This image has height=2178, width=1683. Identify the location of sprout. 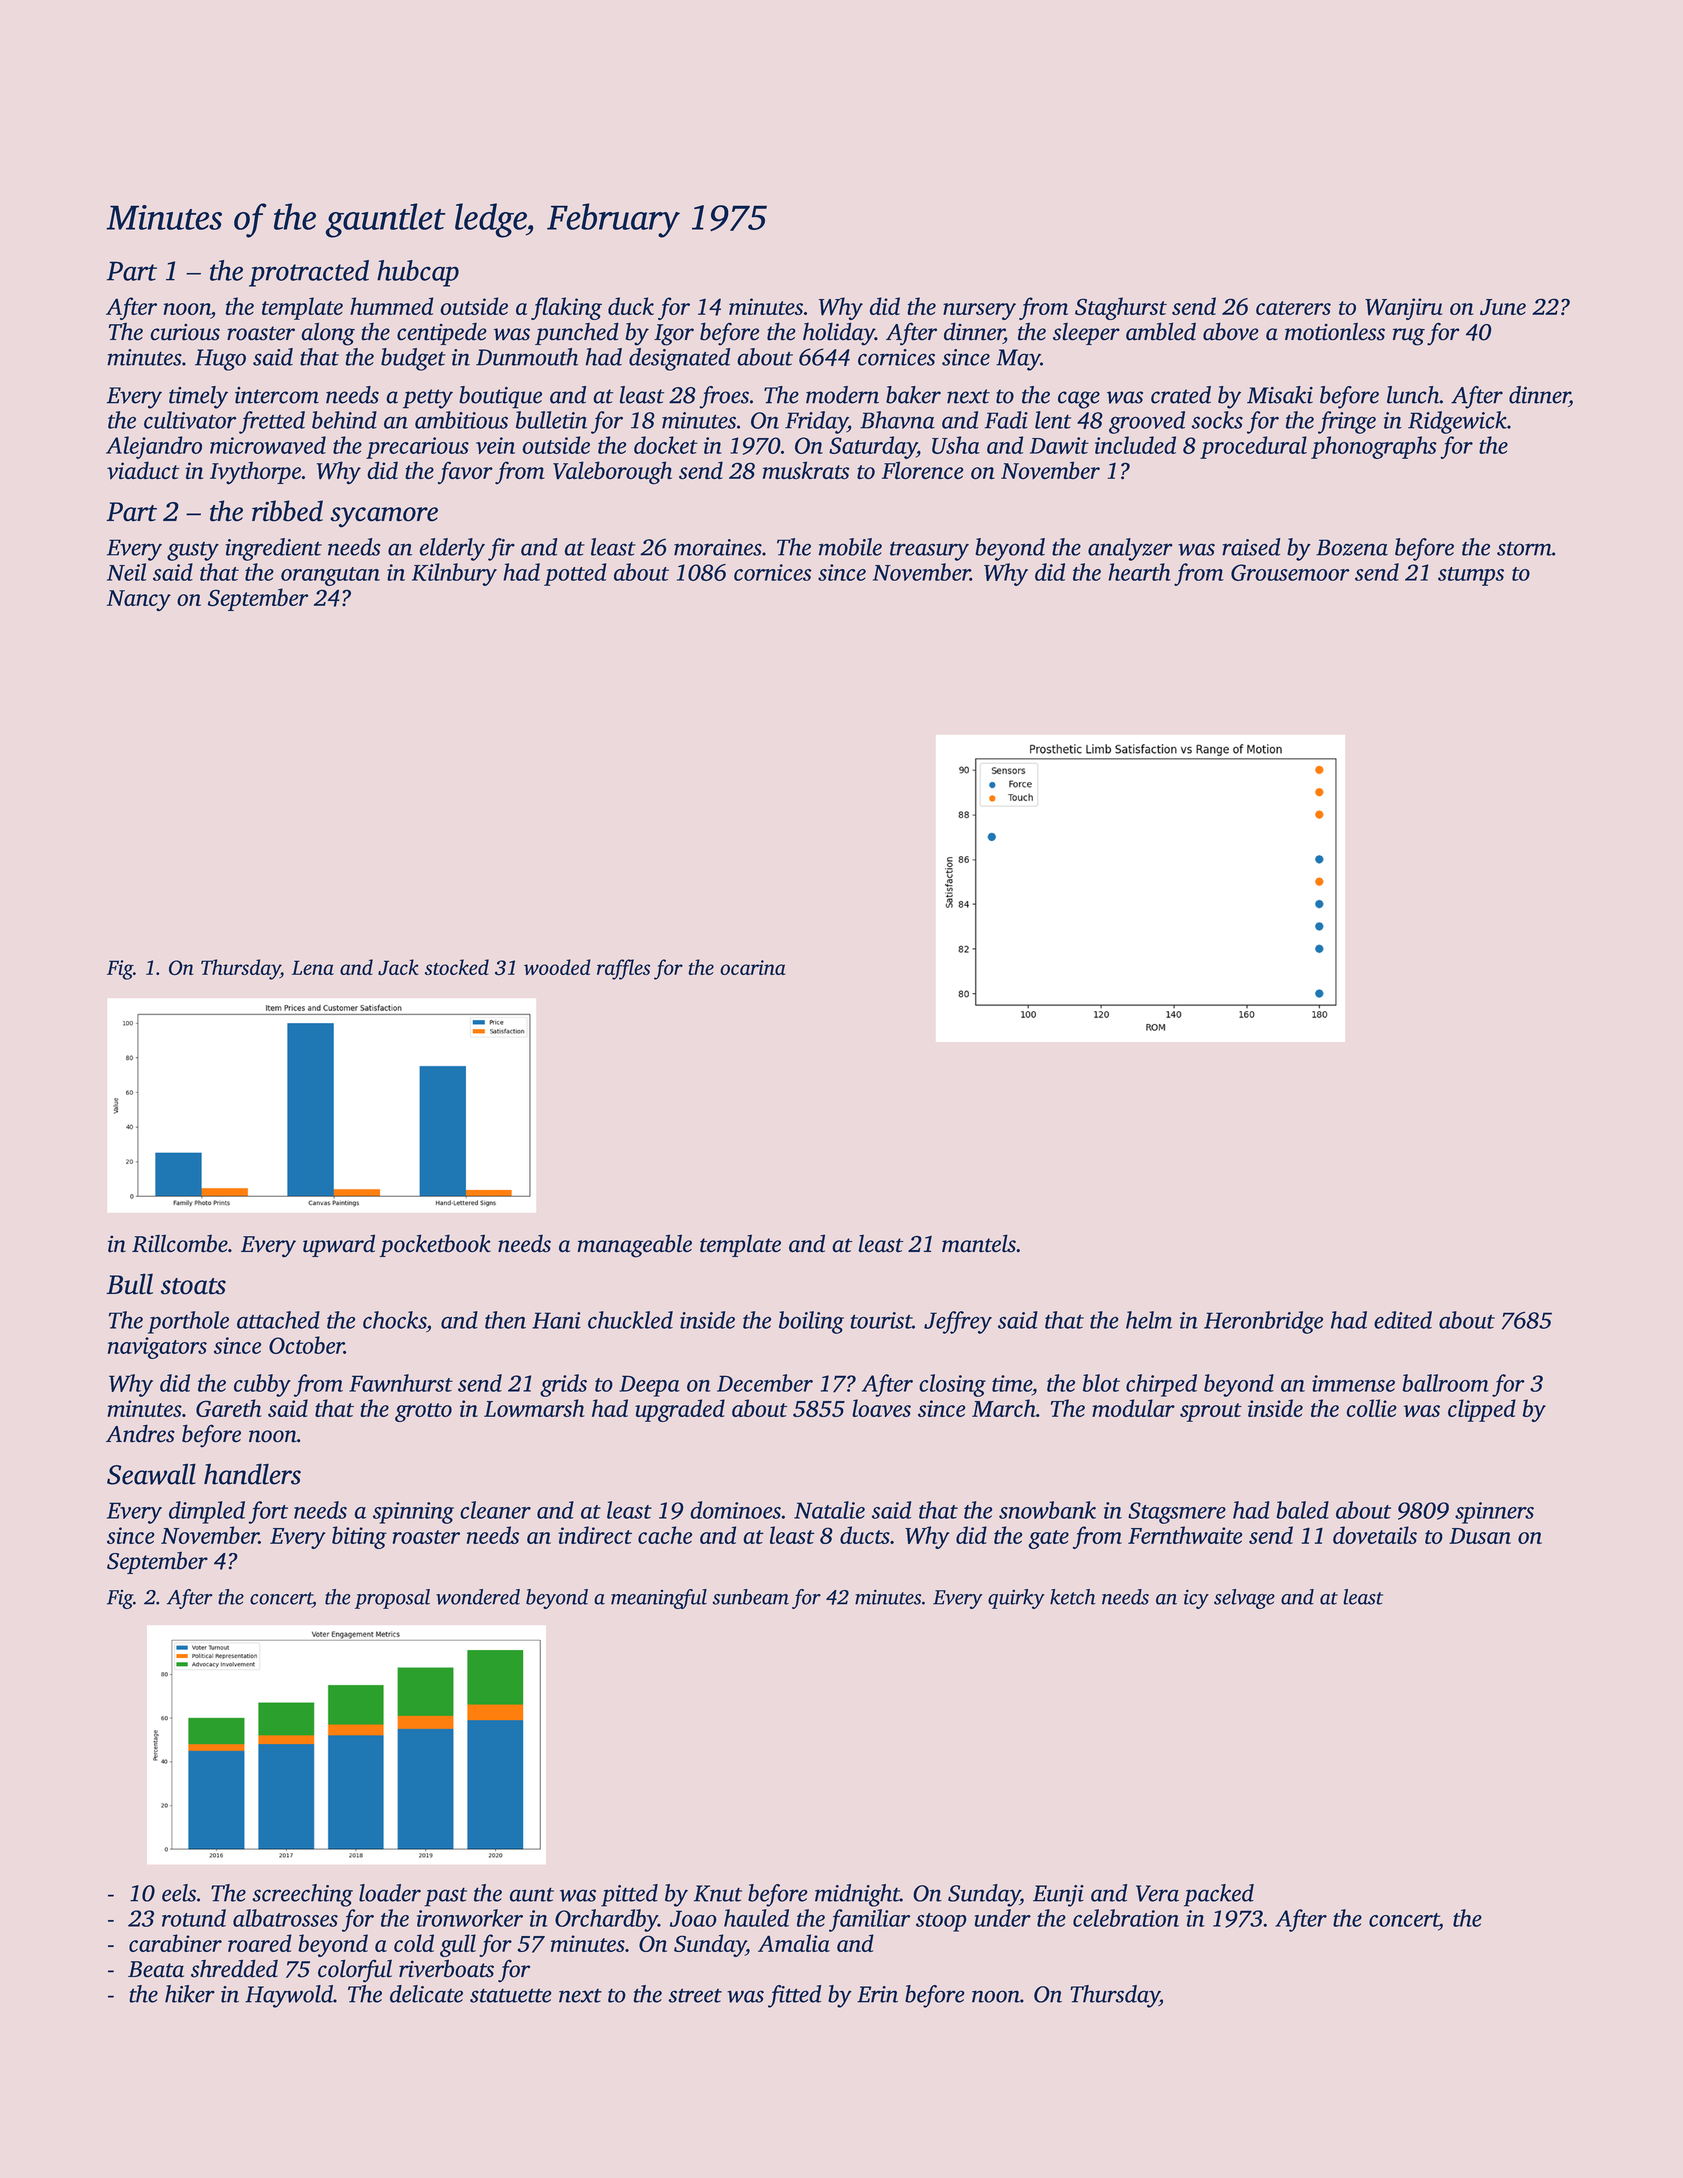
(1211, 1412).
